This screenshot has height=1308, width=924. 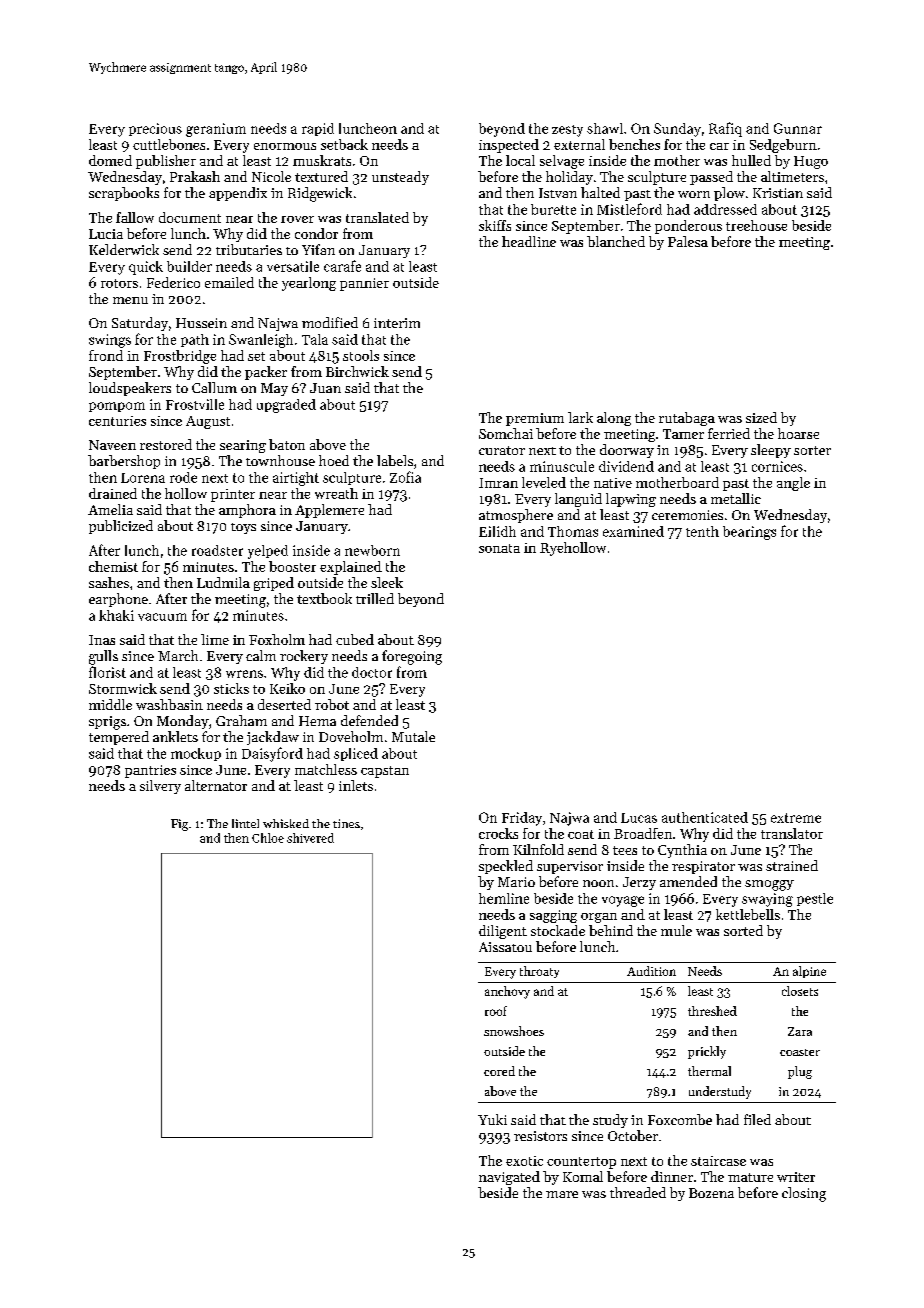 I want to click on zesty, so click(x=567, y=131).
